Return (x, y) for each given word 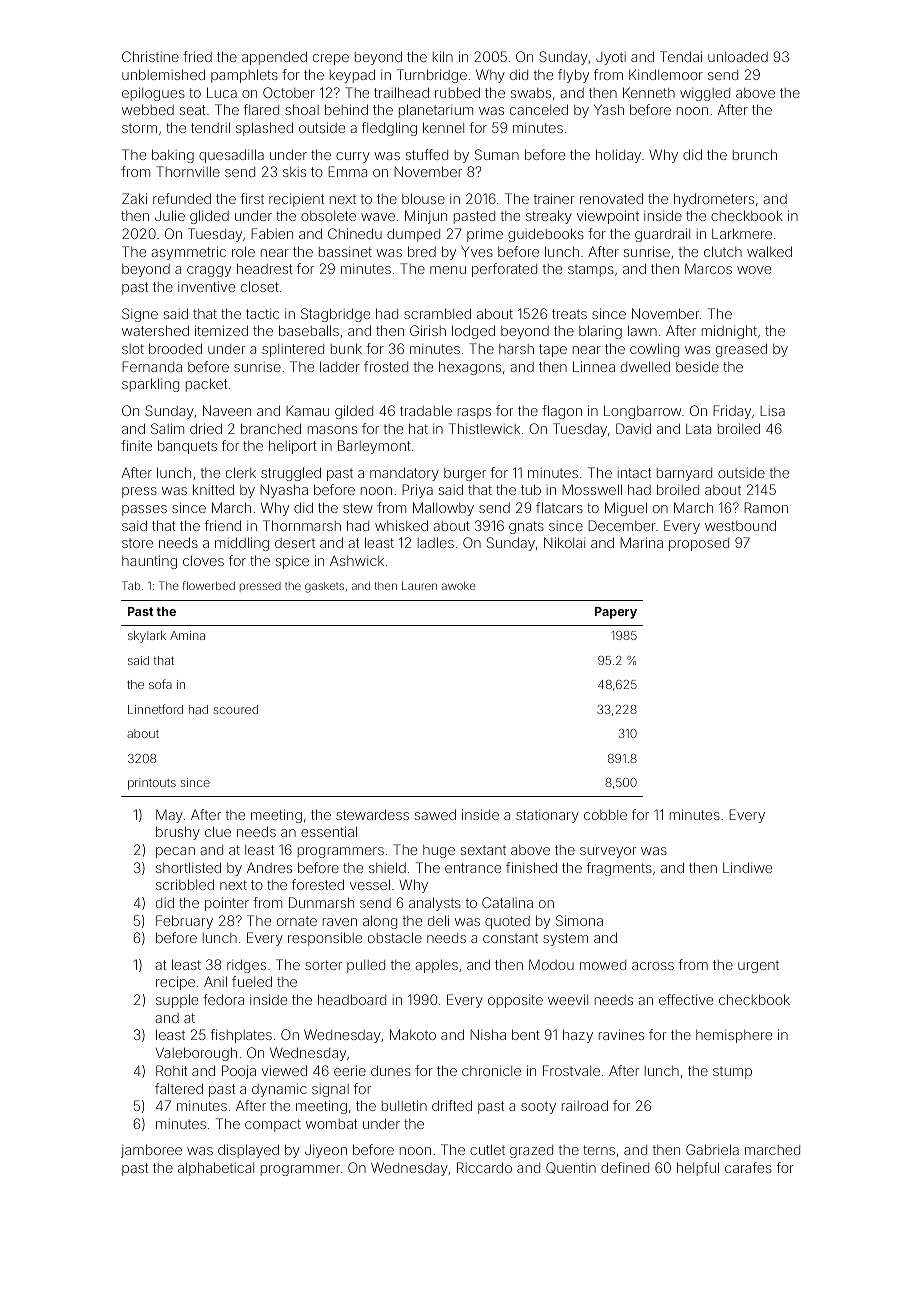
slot (133, 349)
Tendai (681, 56)
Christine (150, 56)
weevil (568, 999)
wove (754, 270)
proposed (699, 544)
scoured (235, 709)
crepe (331, 59)
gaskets (324, 587)
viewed (284, 1070)
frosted (386, 366)
